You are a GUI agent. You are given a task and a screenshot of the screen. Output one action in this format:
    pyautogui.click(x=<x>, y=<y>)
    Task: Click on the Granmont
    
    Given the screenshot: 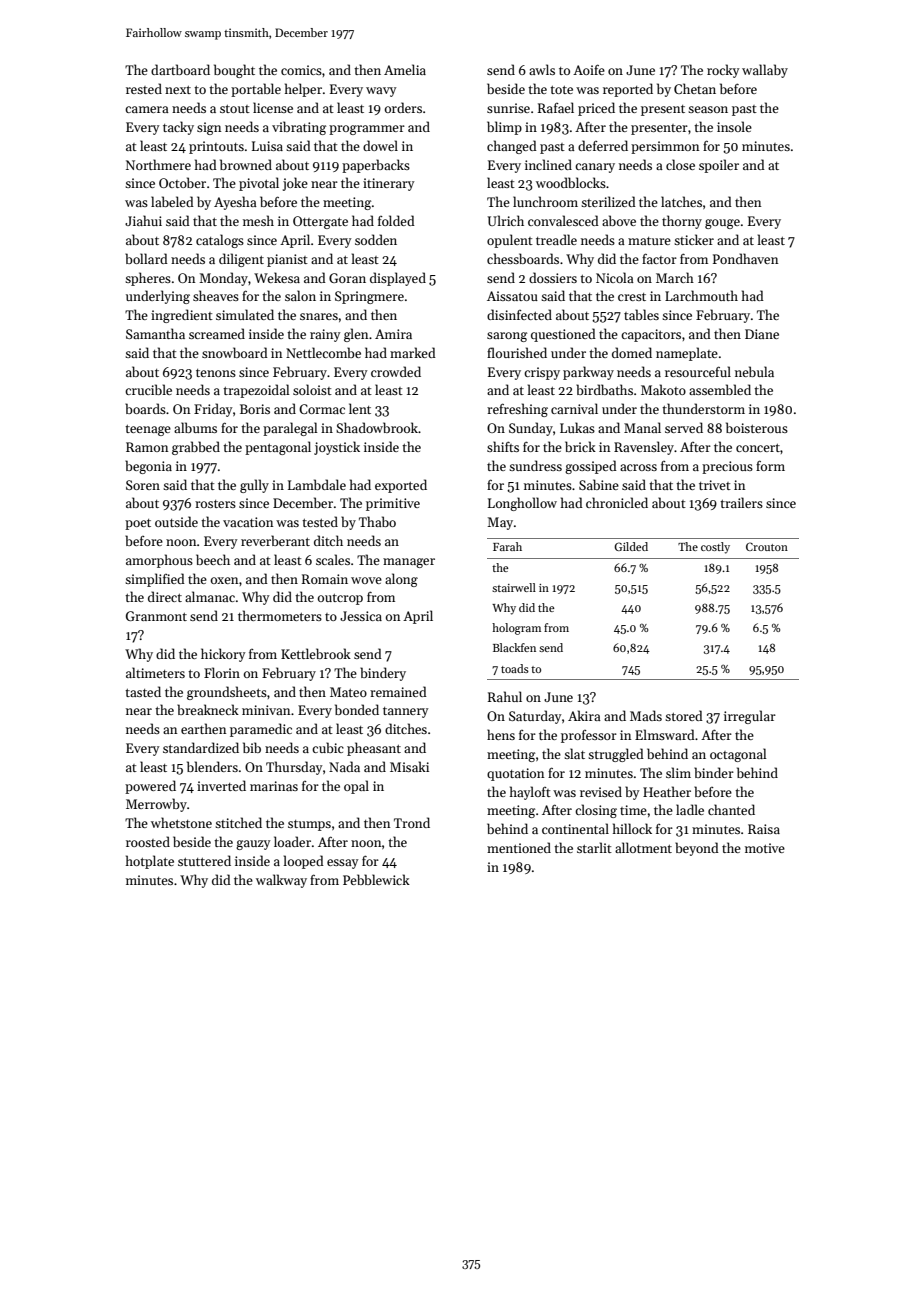 What is the action you would take?
    pyautogui.click(x=156, y=616)
